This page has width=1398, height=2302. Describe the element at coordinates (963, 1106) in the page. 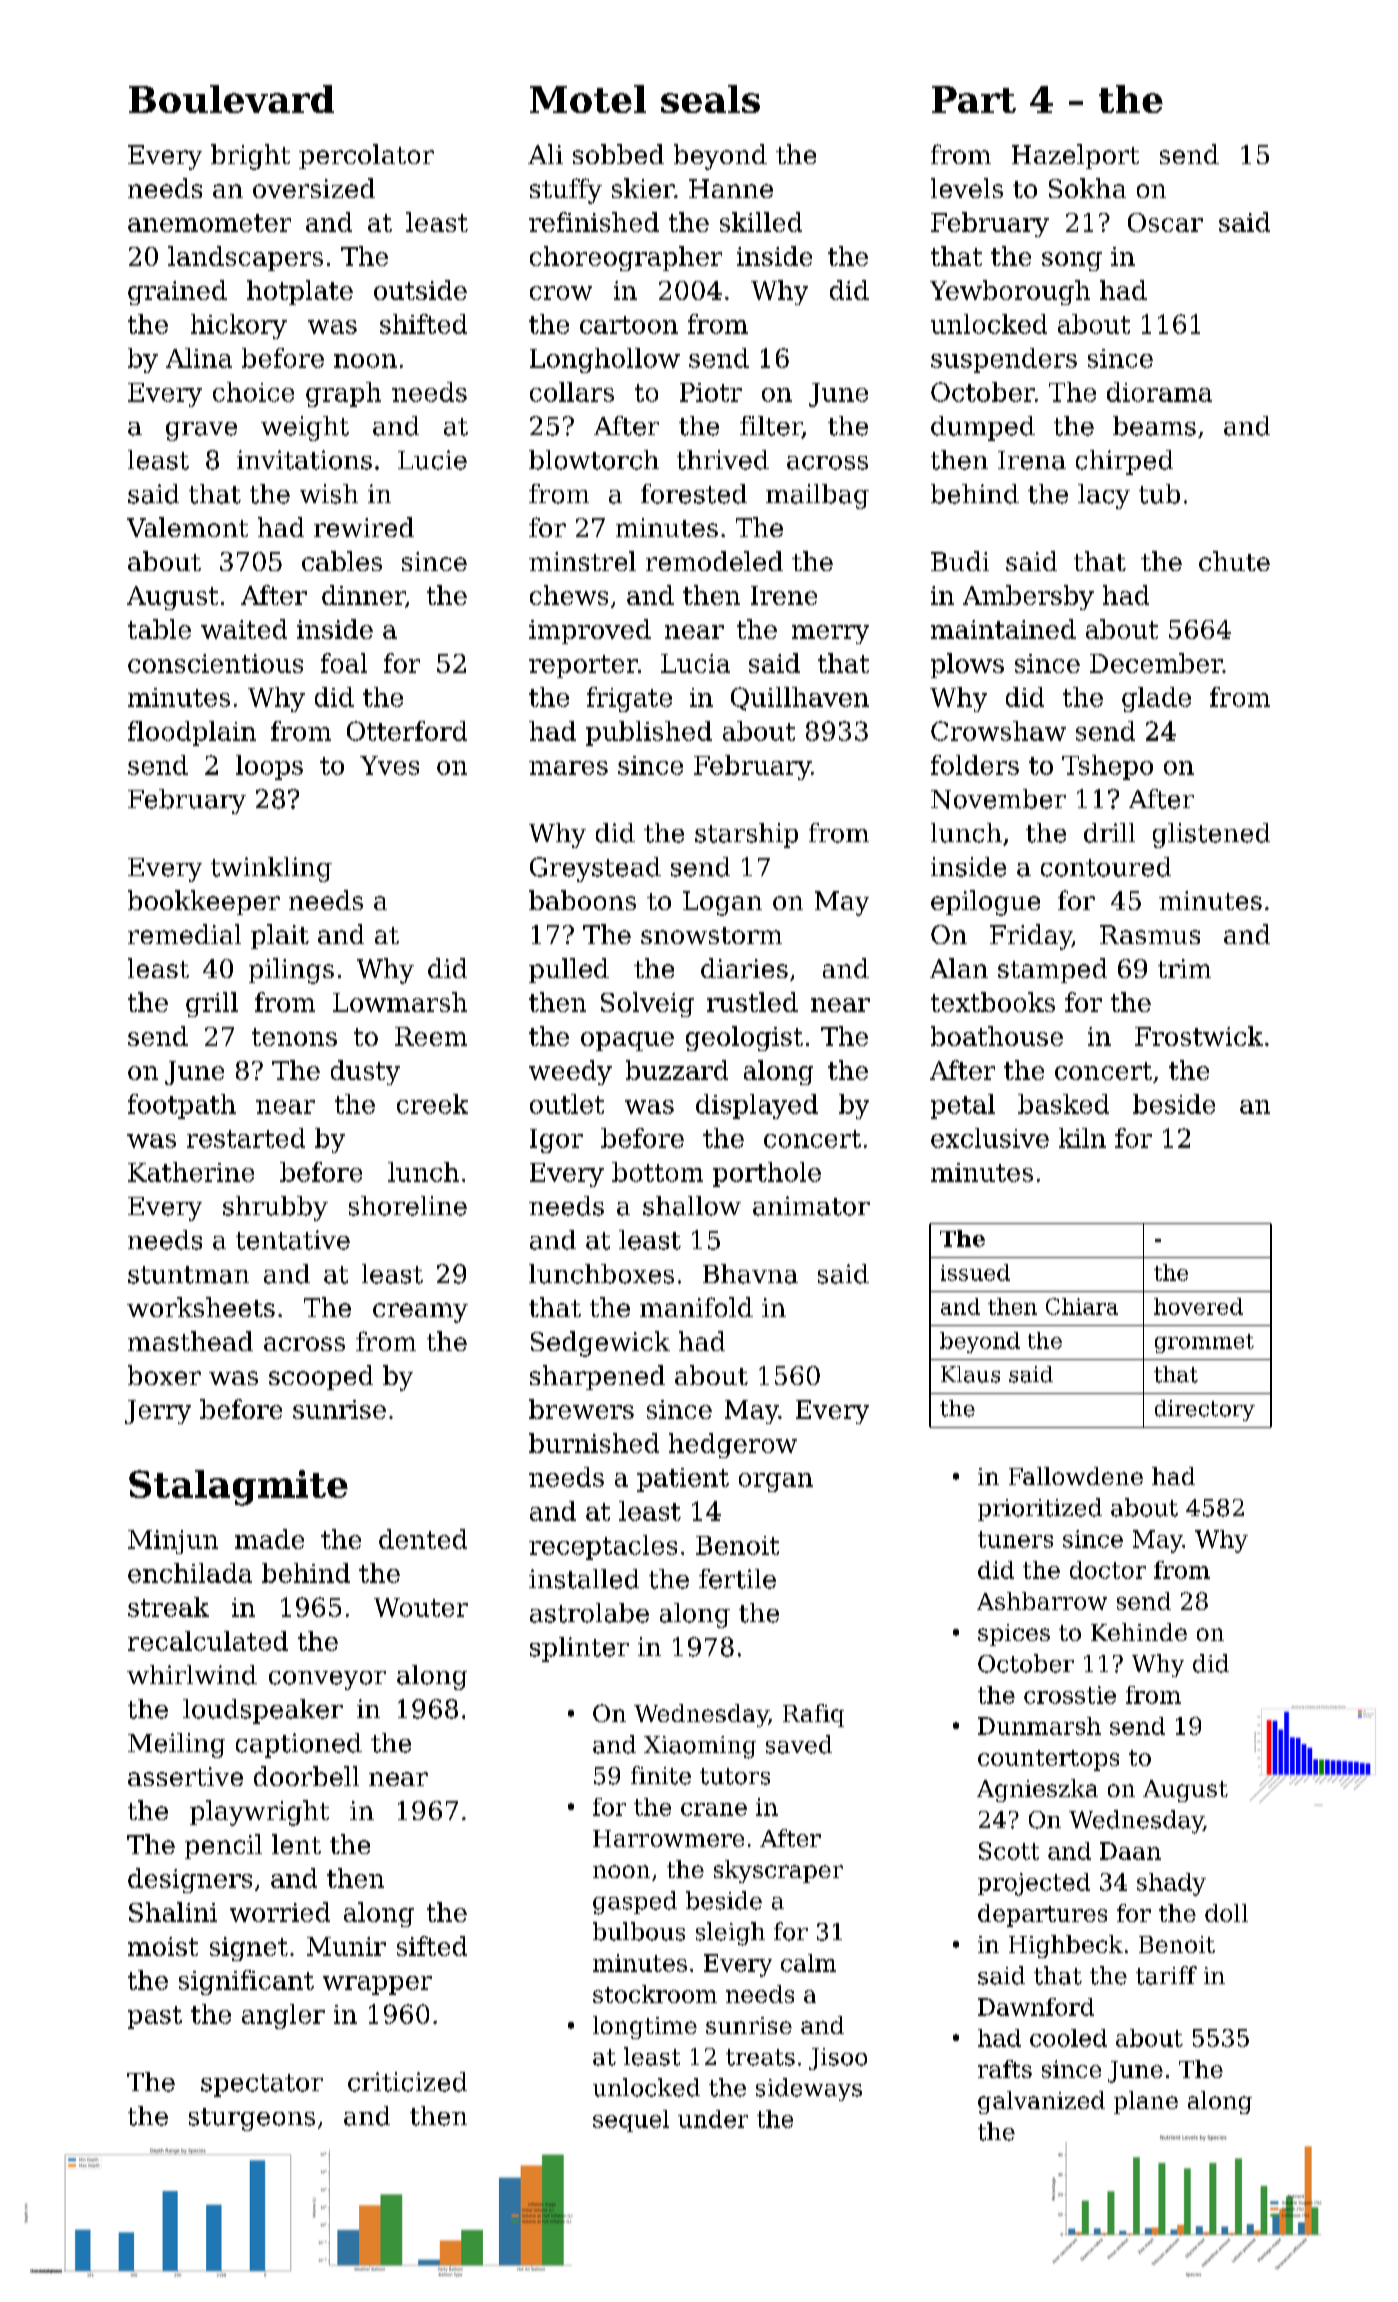

I see `petal` at that location.
